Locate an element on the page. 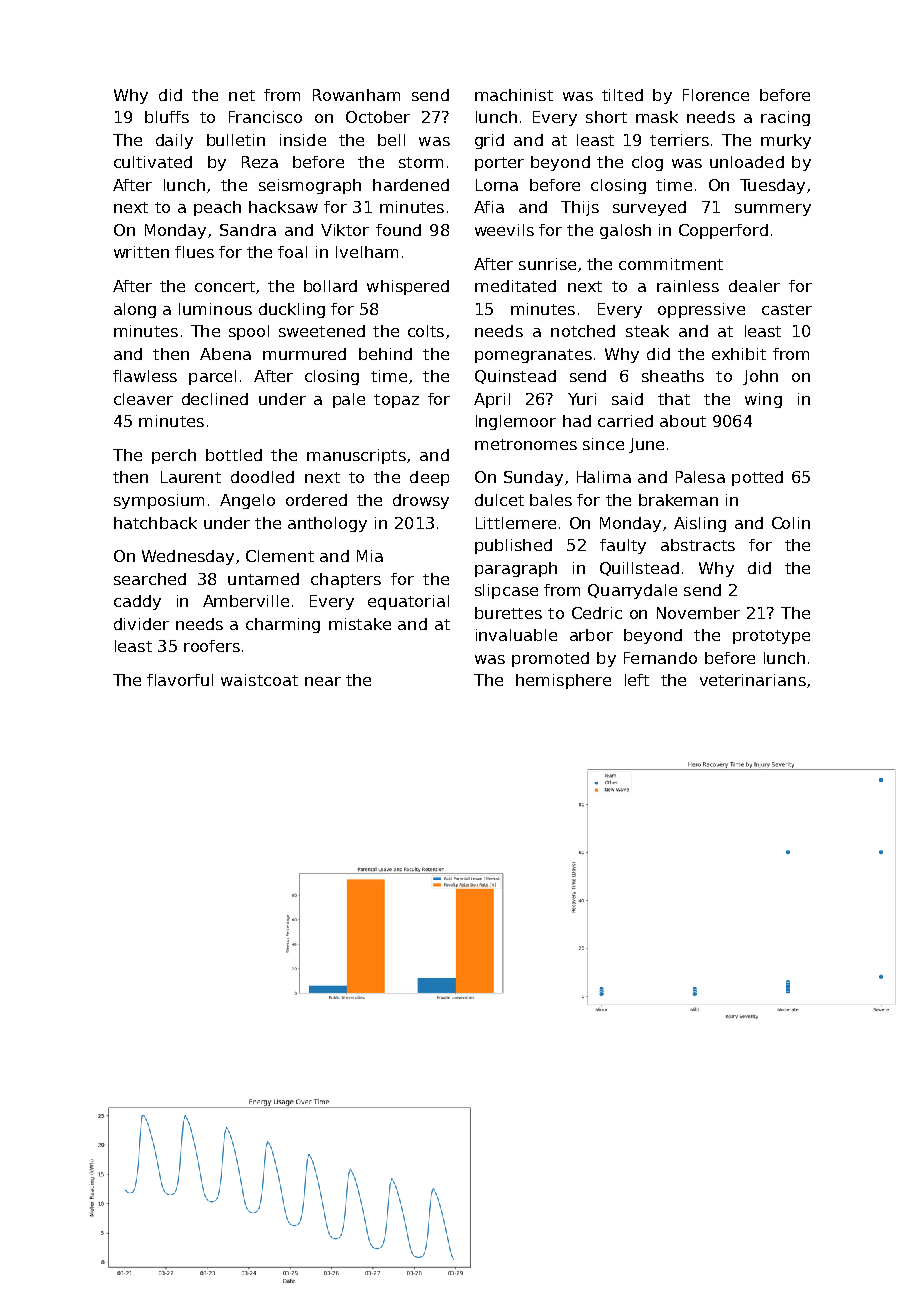  net is located at coordinates (242, 95).
